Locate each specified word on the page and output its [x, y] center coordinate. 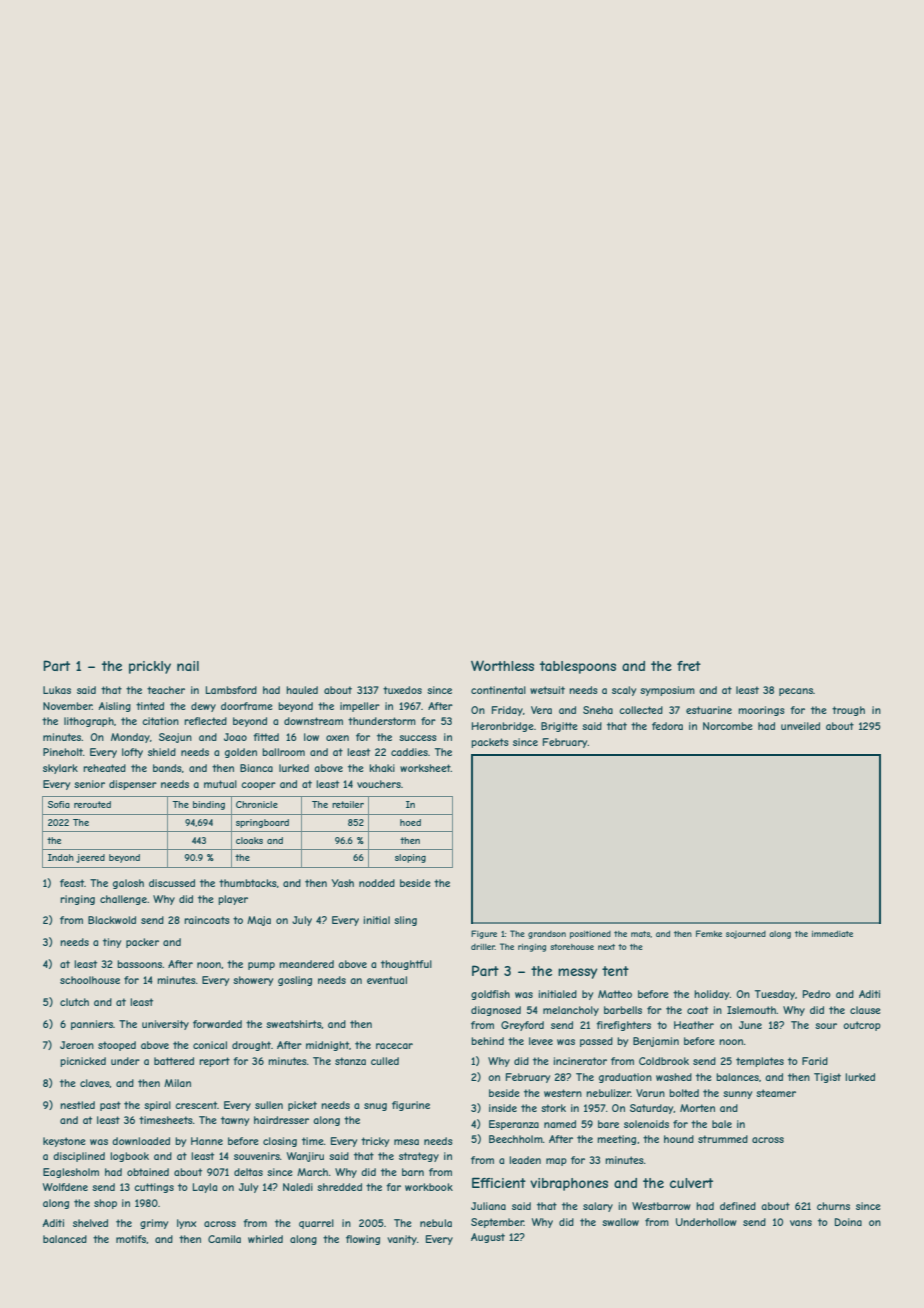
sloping [410, 858]
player [233, 900]
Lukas [57, 690]
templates [760, 1062]
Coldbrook [664, 1061]
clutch [74, 1002]
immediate [832, 933]
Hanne [207, 1141]
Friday [507, 711]
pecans [796, 692]
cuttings [154, 1188]
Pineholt [63, 752]
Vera [541, 710]
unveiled [800, 726]
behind [487, 1041]
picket [302, 1106]
